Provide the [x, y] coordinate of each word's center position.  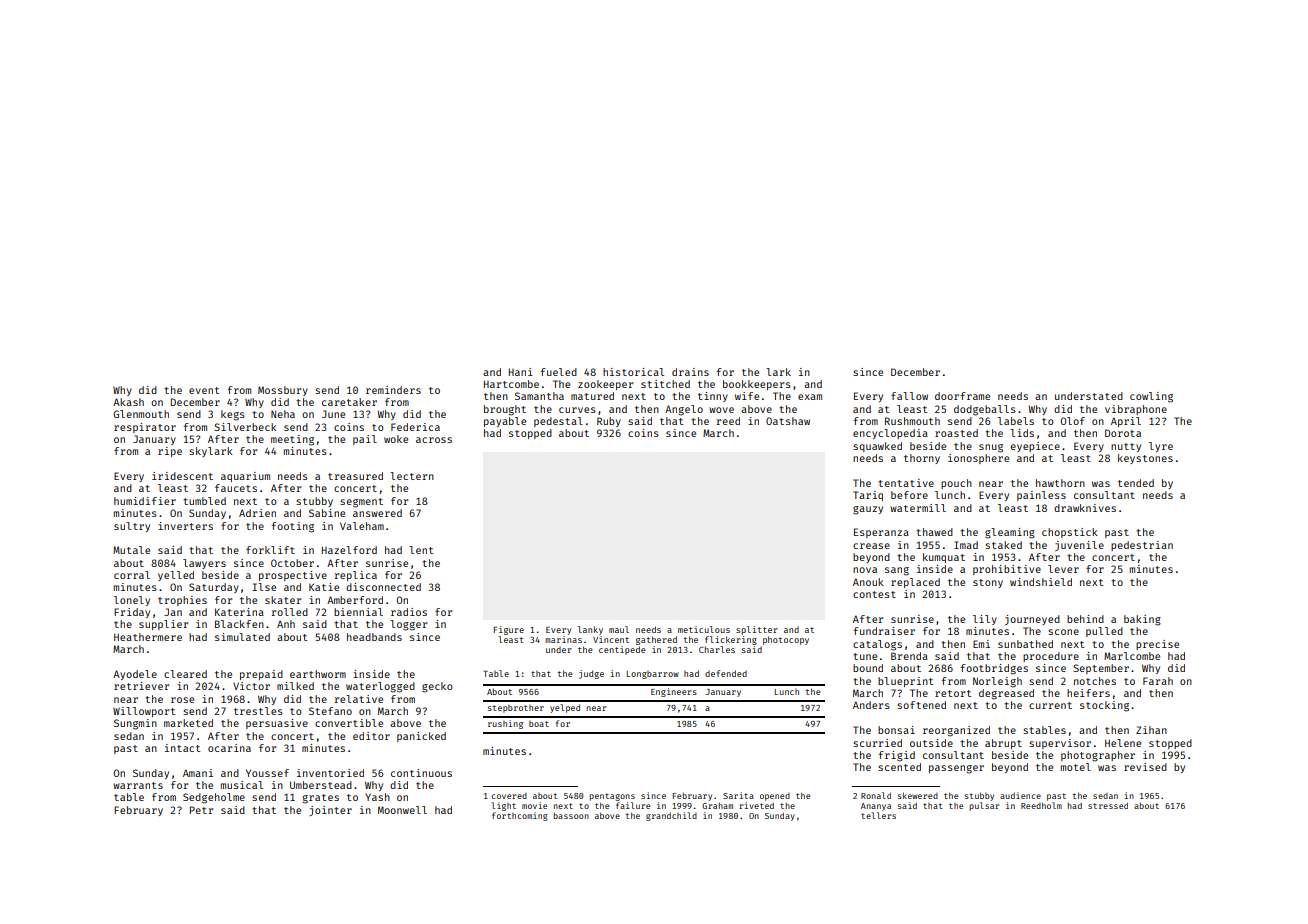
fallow [909, 396]
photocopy [786, 640]
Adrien [257, 513]
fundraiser [884, 631]
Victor [251, 686]
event [204, 390]
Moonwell [402, 810]
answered [377, 513]
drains [690, 372]
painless [1041, 496]
